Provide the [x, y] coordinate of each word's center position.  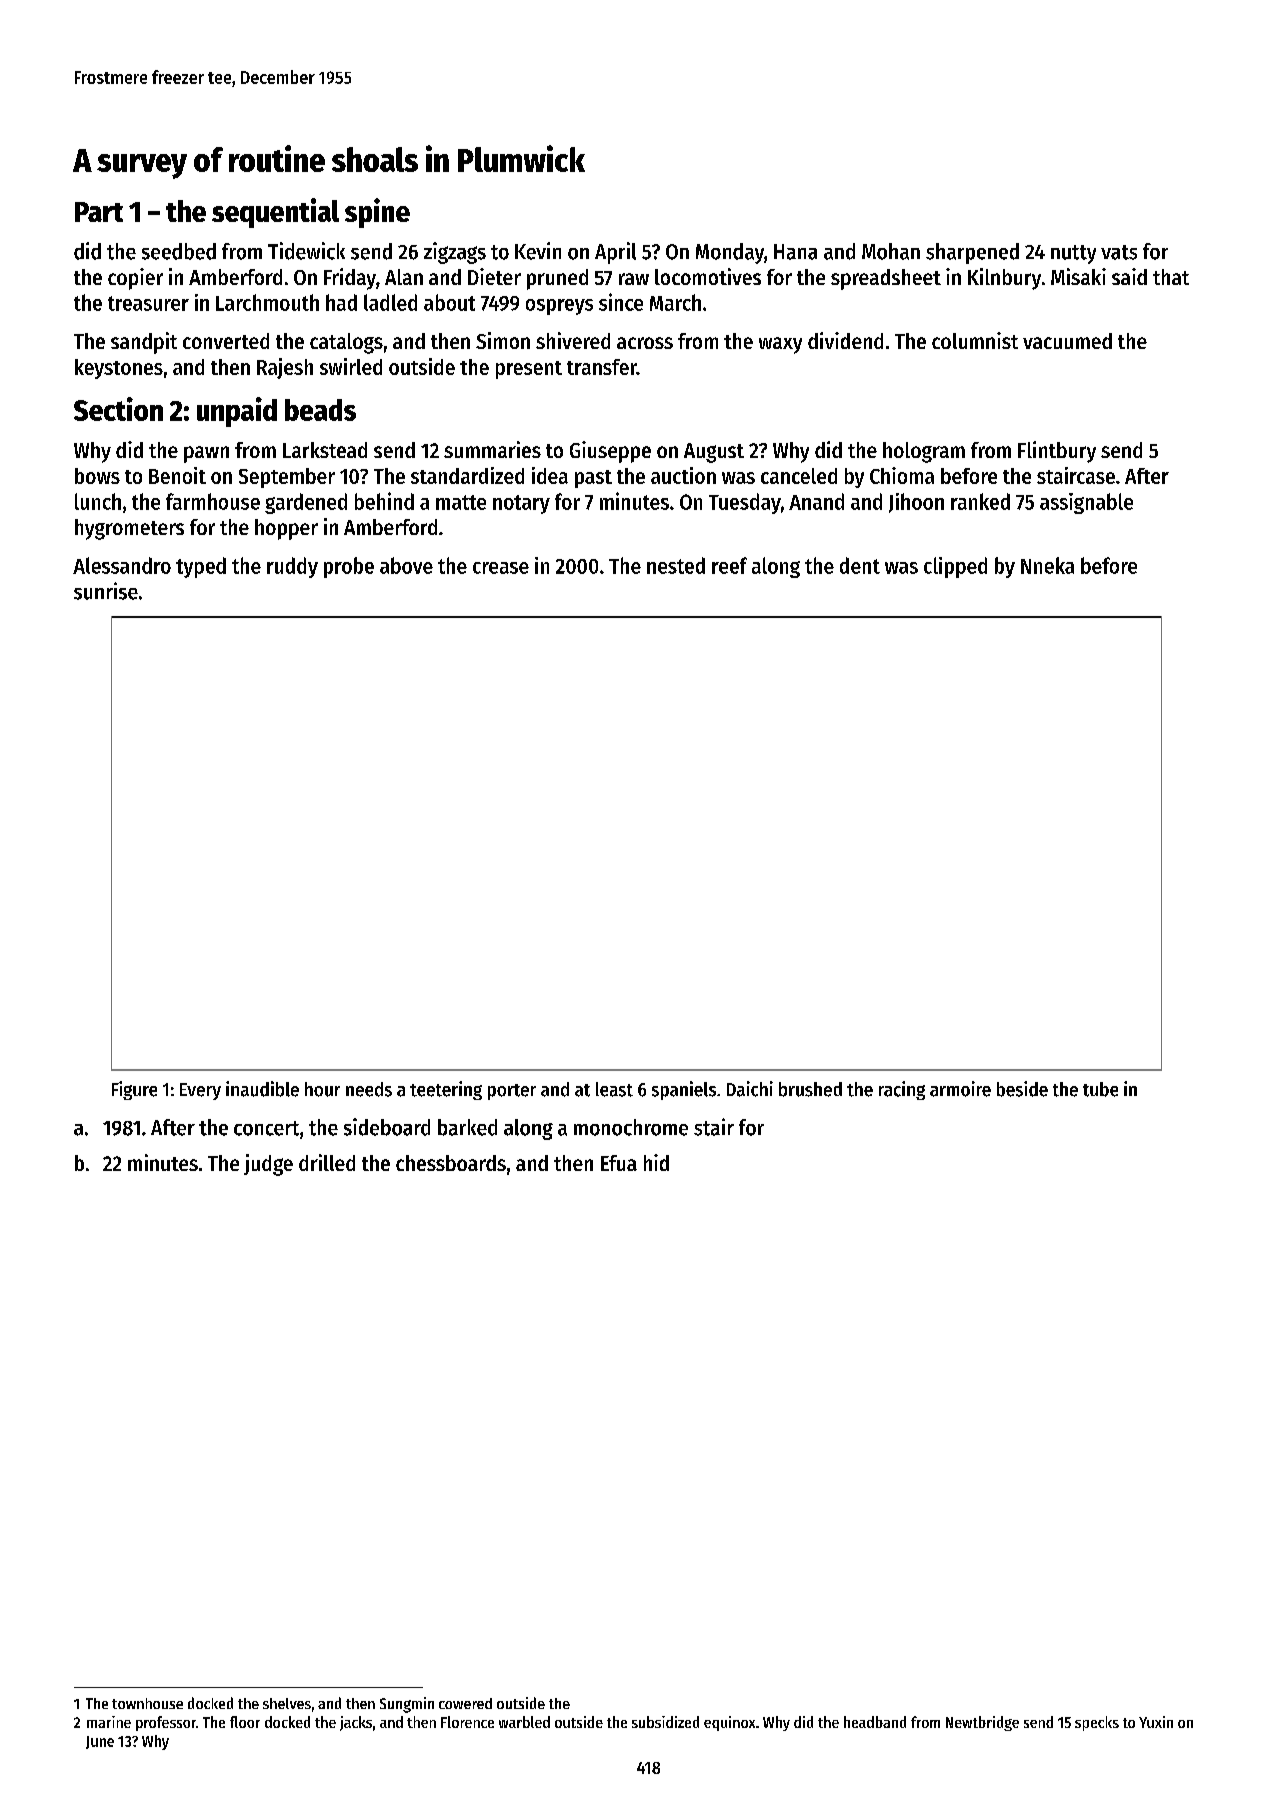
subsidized [665, 1722]
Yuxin [1156, 1722]
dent [860, 565]
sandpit [144, 343]
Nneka [1047, 565]
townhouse [147, 1703]
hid [656, 1162]
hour [322, 1089]
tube [1100, 1089]
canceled [799, 476]
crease [501, 568]
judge [268, 1165]
